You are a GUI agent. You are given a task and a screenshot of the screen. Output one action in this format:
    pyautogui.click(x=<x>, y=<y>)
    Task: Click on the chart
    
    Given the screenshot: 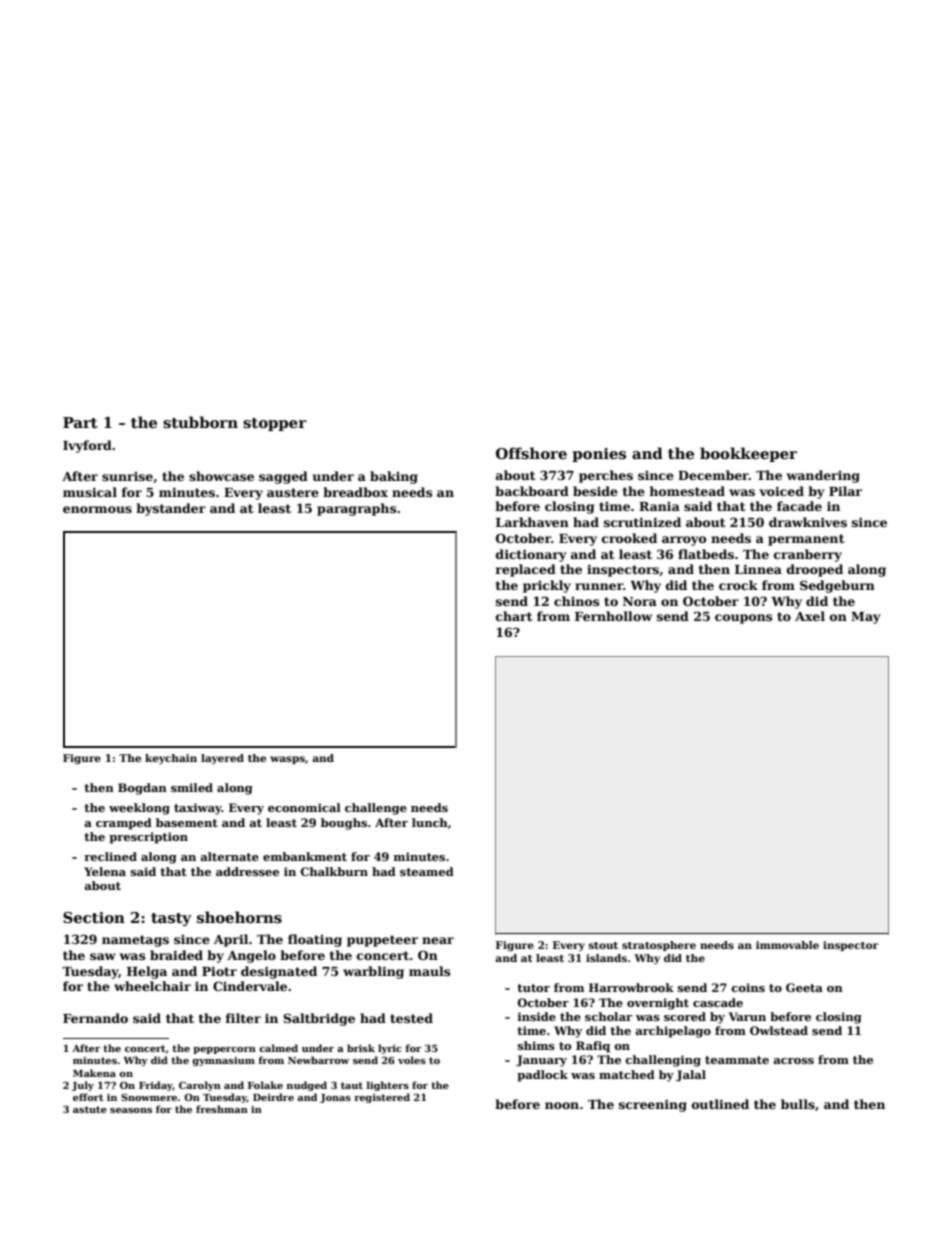 What is the action you would take?
    pyautogui.click(x=514, y=616)
